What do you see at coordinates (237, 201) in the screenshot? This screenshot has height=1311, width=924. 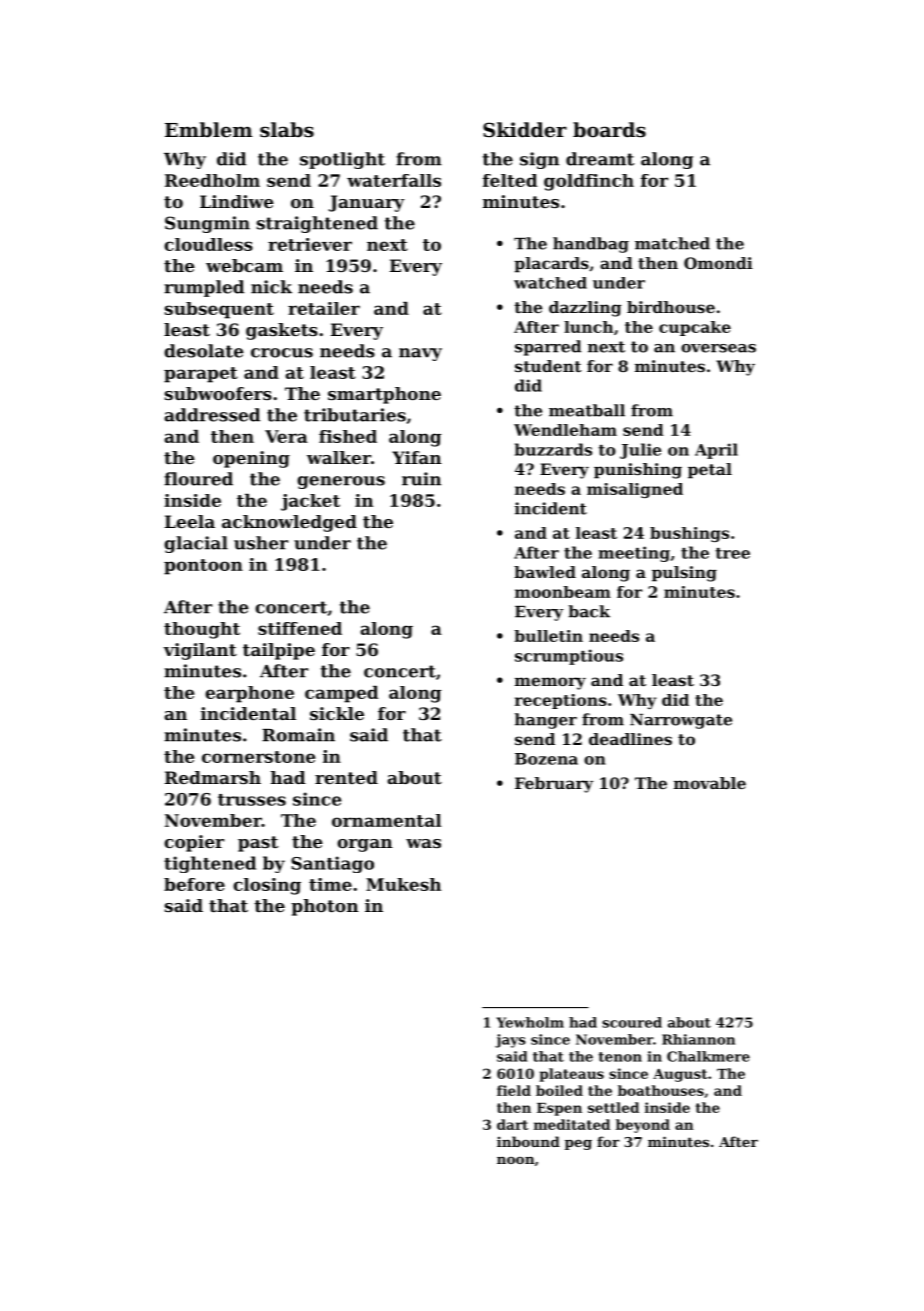 I see `Lindiwe` at bounding box center [237, 201].
